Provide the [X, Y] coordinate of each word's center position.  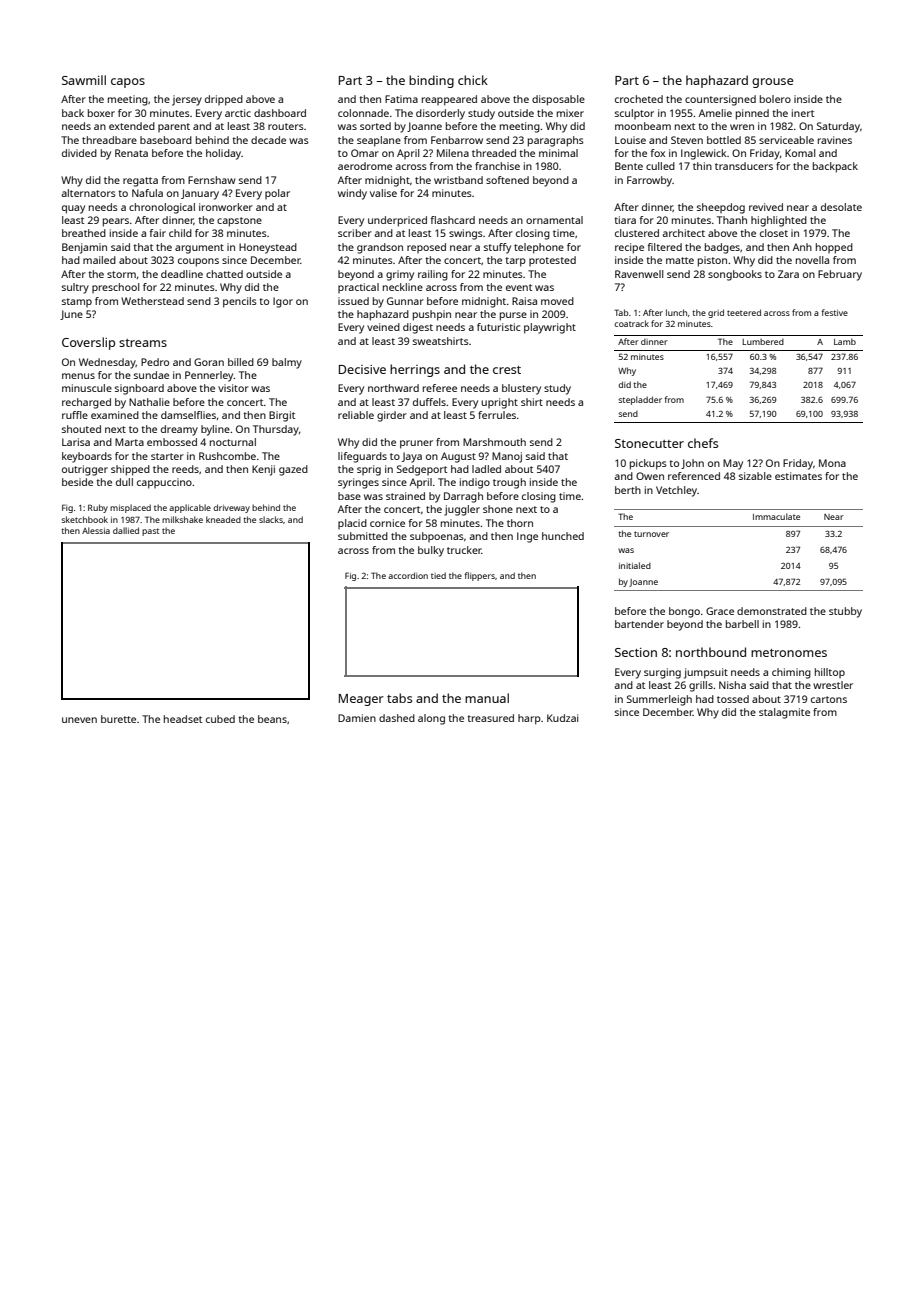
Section [636, 652]
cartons [829, 699]
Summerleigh [659, 700]
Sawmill [84, 80]
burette [118, 719]
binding [431, 81]
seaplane [379, 141]
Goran [209, 362]
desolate [841, 207]
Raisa [524, 301]
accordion [408, 575]
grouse [772, 83]
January [200, 194]
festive [834, 312]
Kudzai [562, 718]
